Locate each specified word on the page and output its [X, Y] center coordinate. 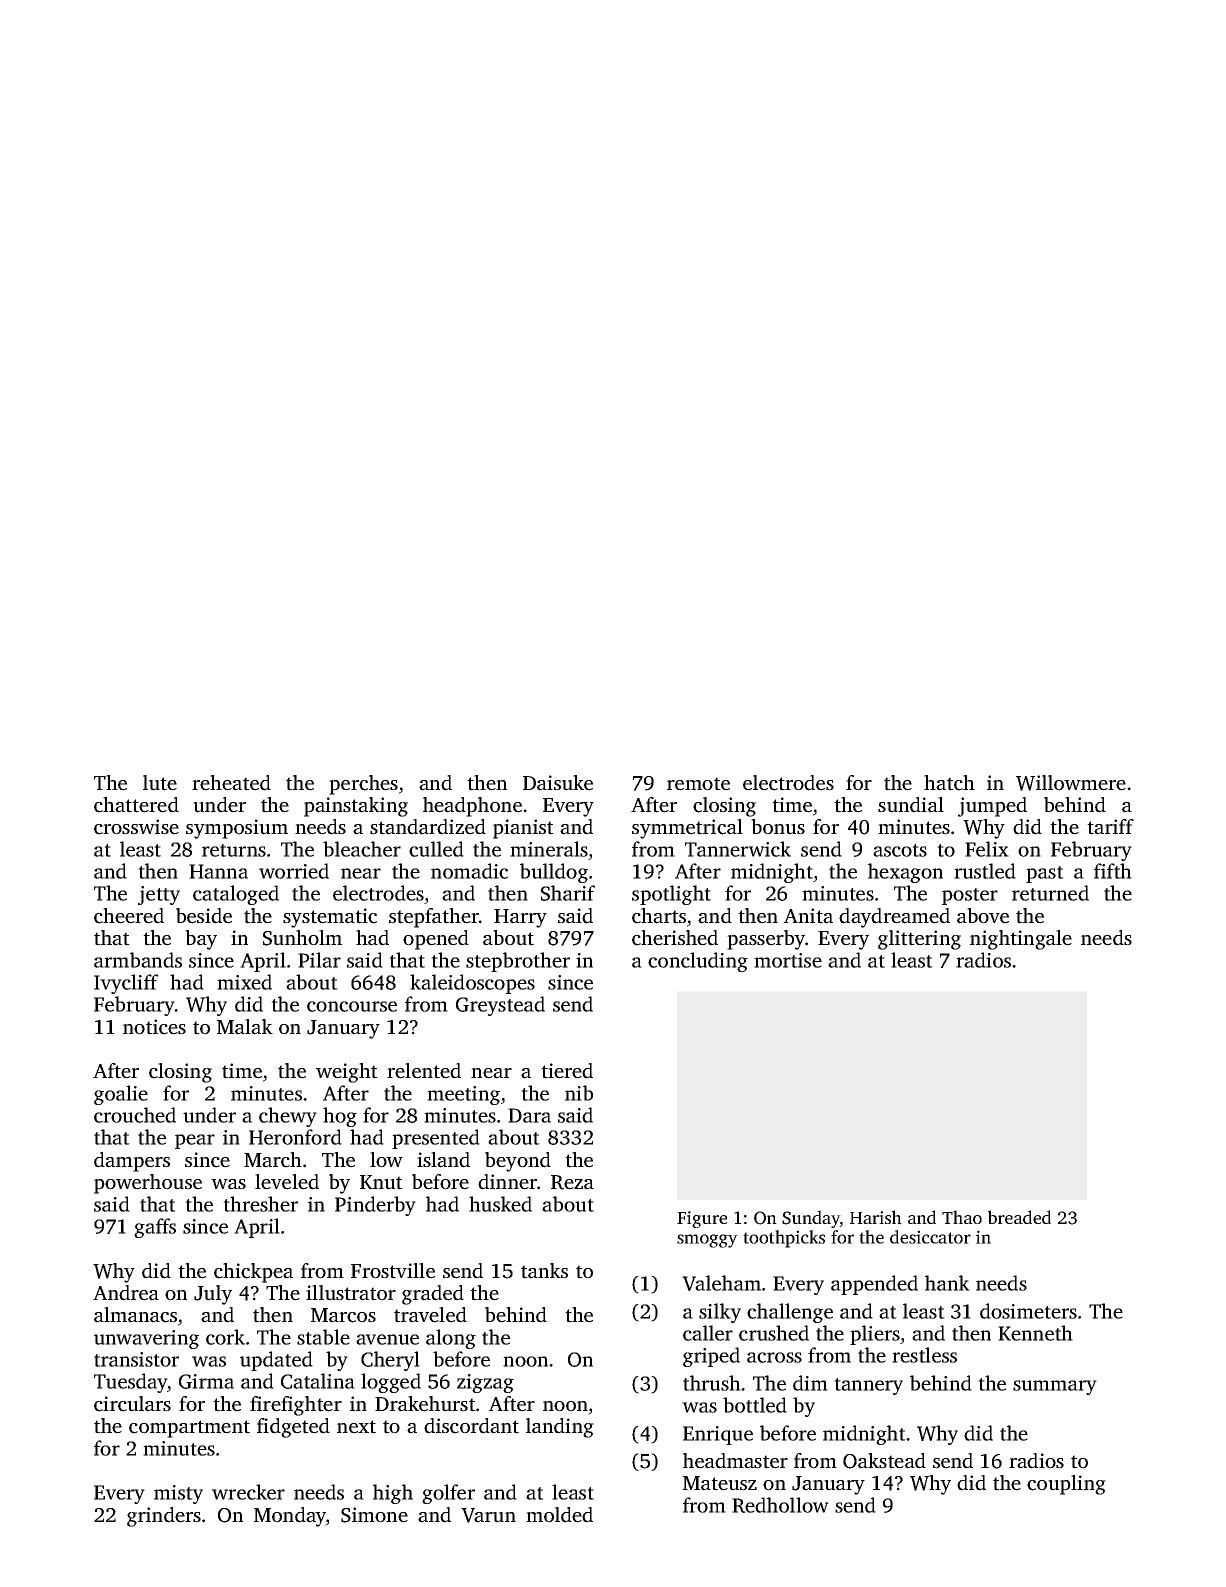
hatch [949, 783]
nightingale [1021, 940]
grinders [164, 1517]
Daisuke [558, 783]
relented [424, 1071]
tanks [544, 1271]
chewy [288, 1117]
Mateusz [720, 1483]
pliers [875, 1335]
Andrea [126, 1293]
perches [363, 785]
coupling [1066, 1485]
